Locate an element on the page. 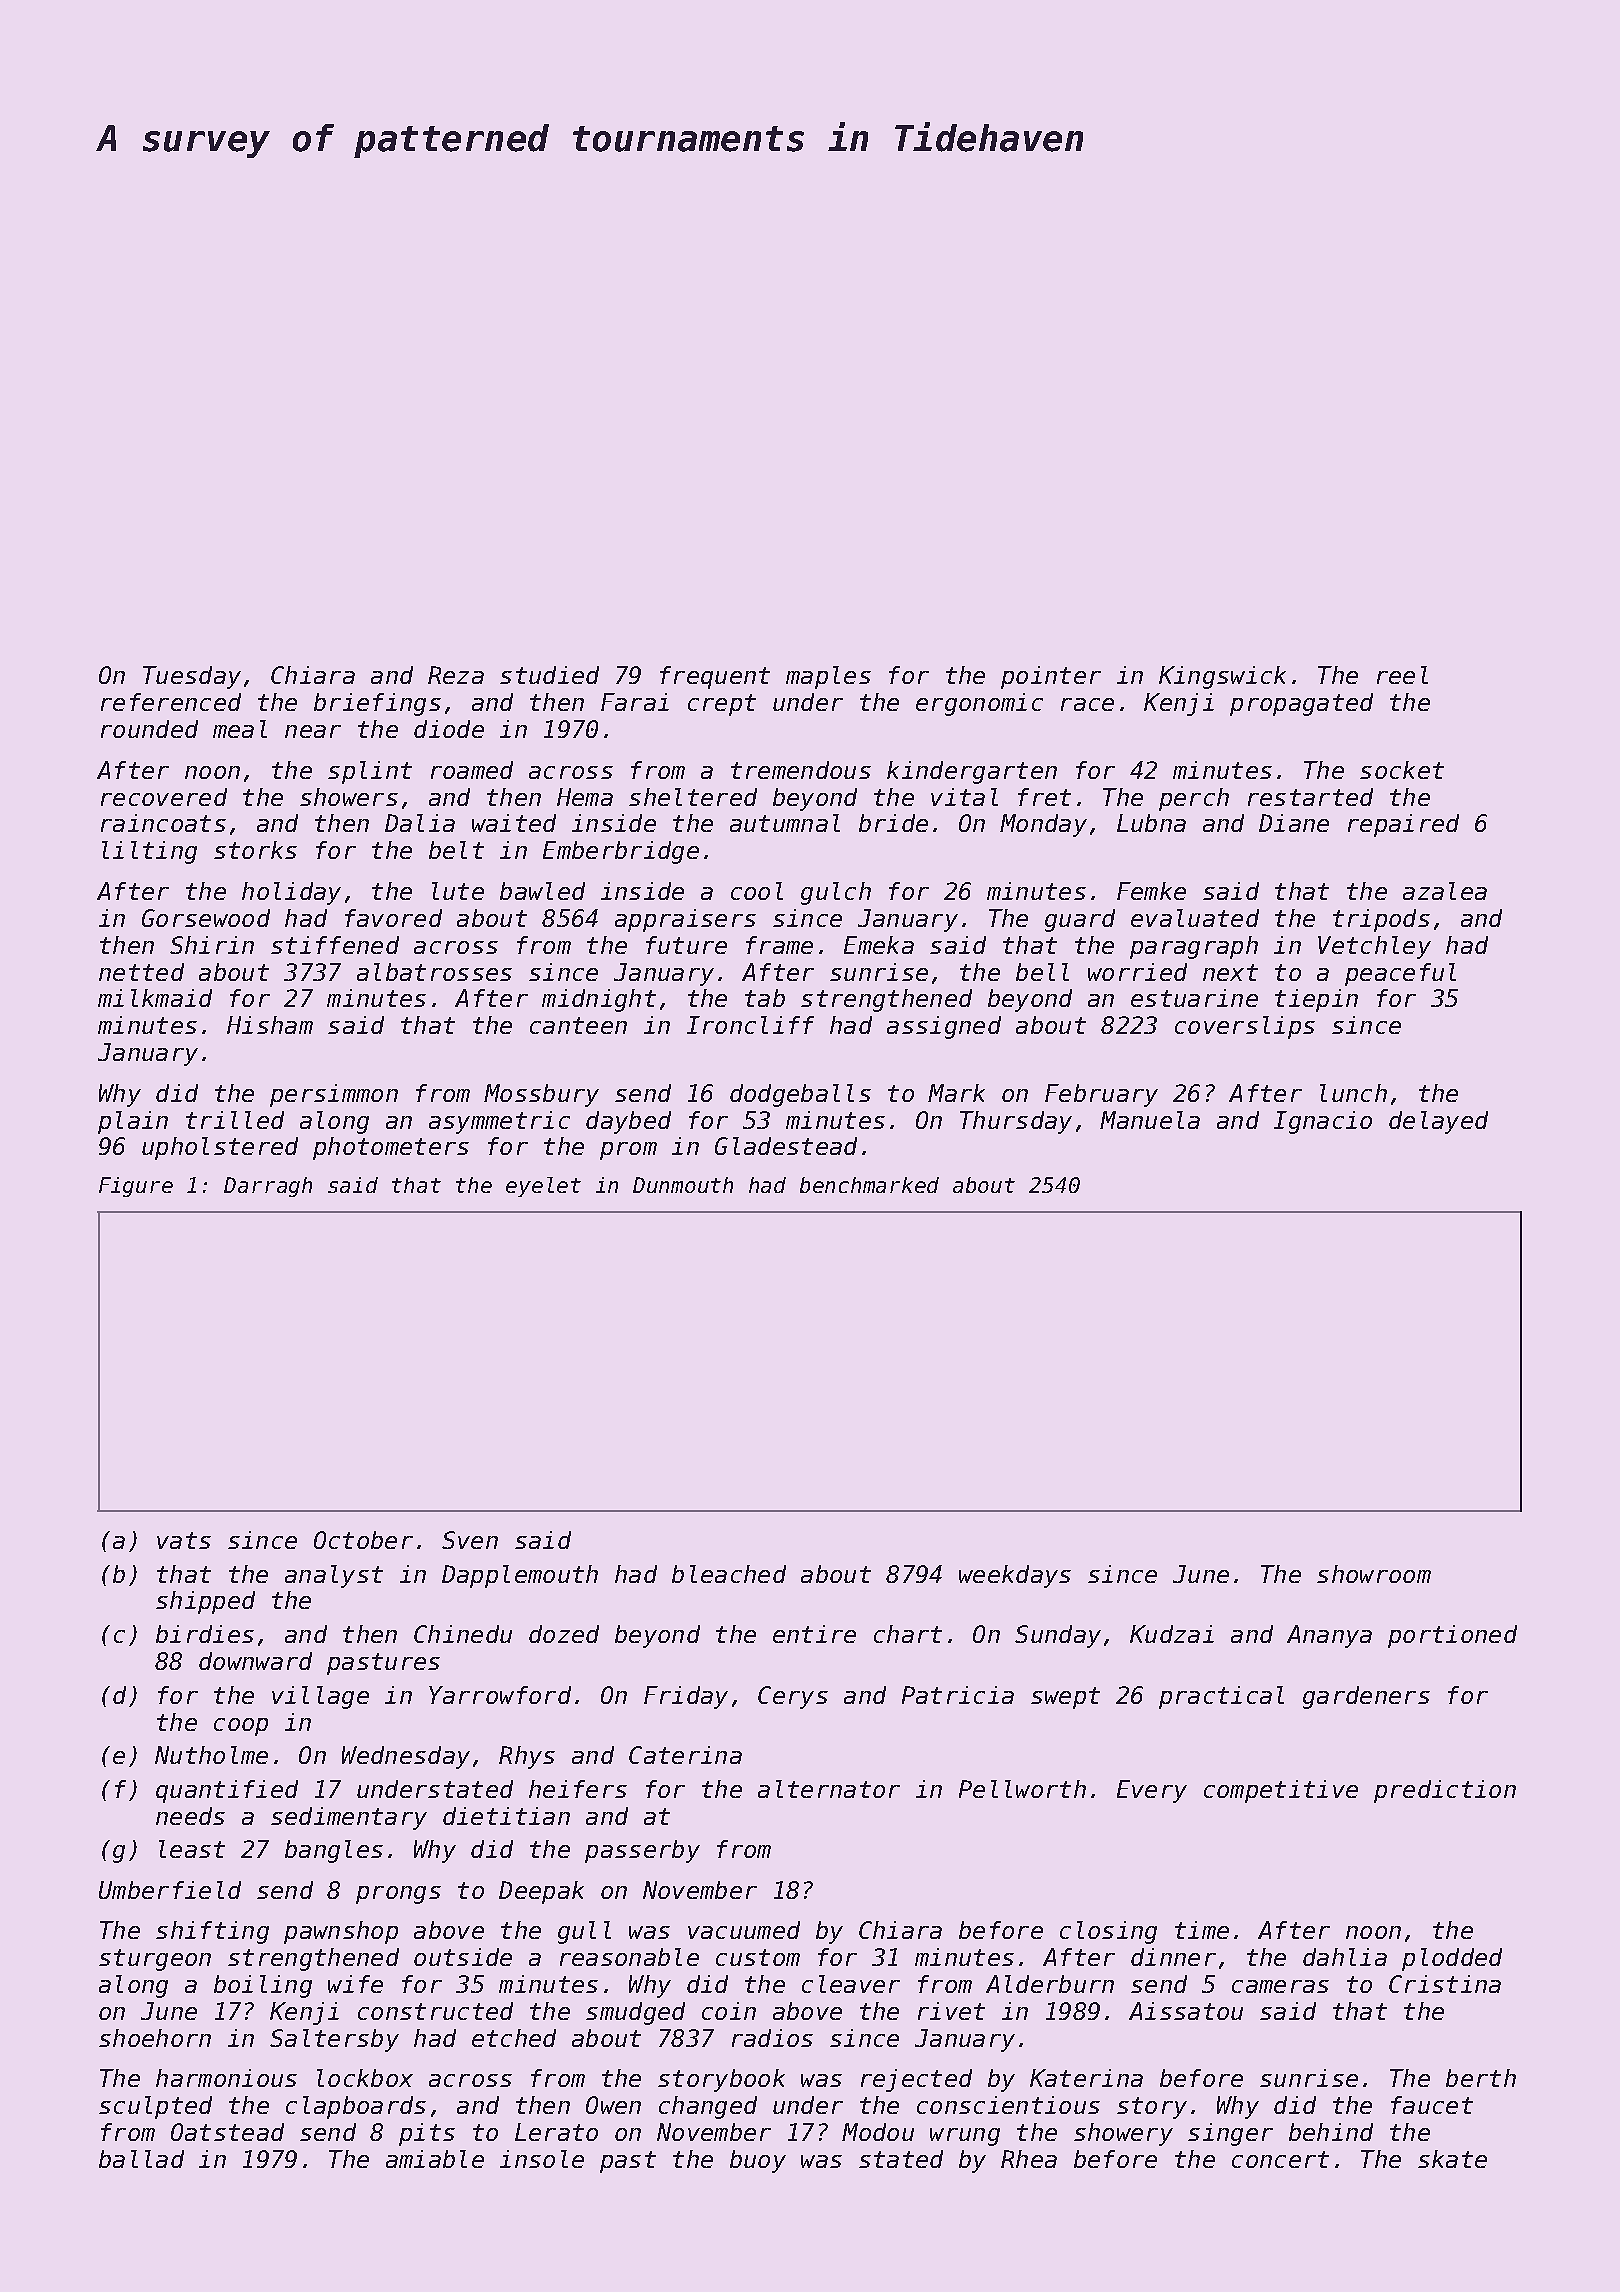 The image size is (1620, 2292). Reza is located at coordinates (456, 675).
